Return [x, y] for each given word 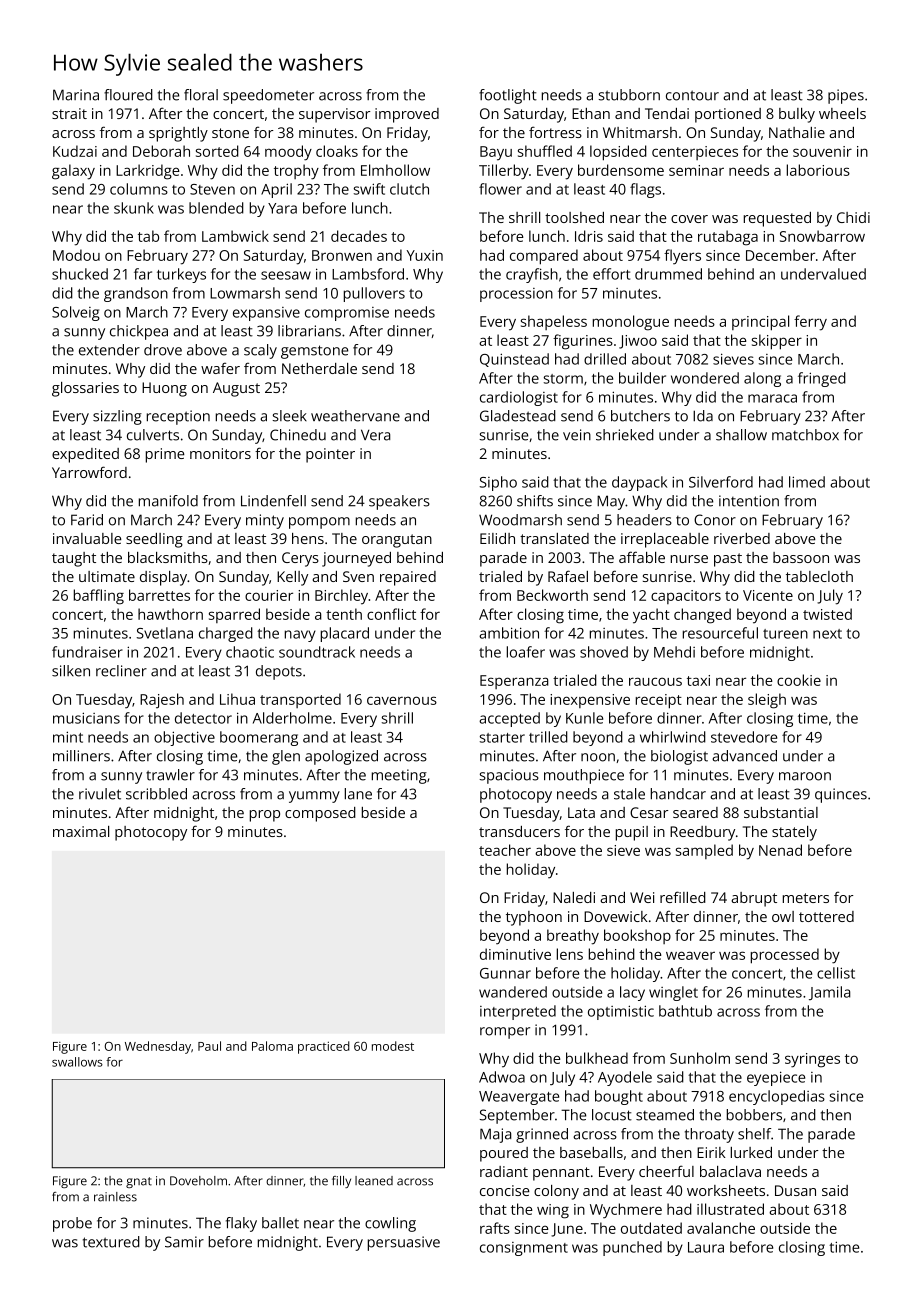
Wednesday [158, 1047]
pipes [846, 96]
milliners [81, 756]
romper [505, 1033]
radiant [504, 1171]
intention [749, 501]
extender [109, 350]
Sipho [498, 483]
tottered [826, 916]
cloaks [337, 151]
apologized [341, 757]
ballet [280, 1223]
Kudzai [75, 151]
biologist [679, 757]
